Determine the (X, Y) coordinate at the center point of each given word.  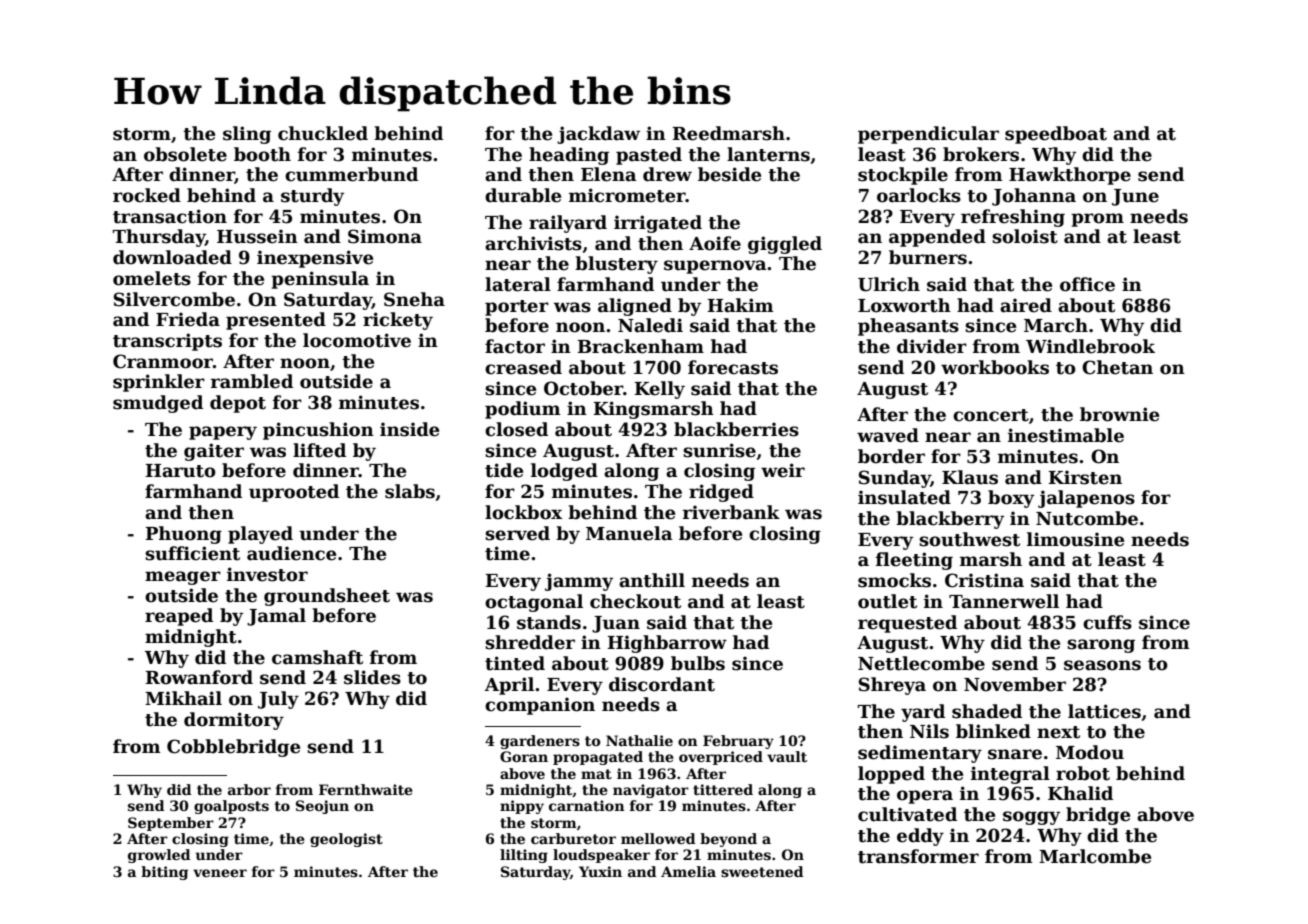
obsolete (185, 154)
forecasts (733, 367)
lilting (524, 856)
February (738, 742)
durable (523, 195)
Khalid (1080, 793)
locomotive (357, 340)
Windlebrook (1090, 346)
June (1135, 197)
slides (372, 677)
